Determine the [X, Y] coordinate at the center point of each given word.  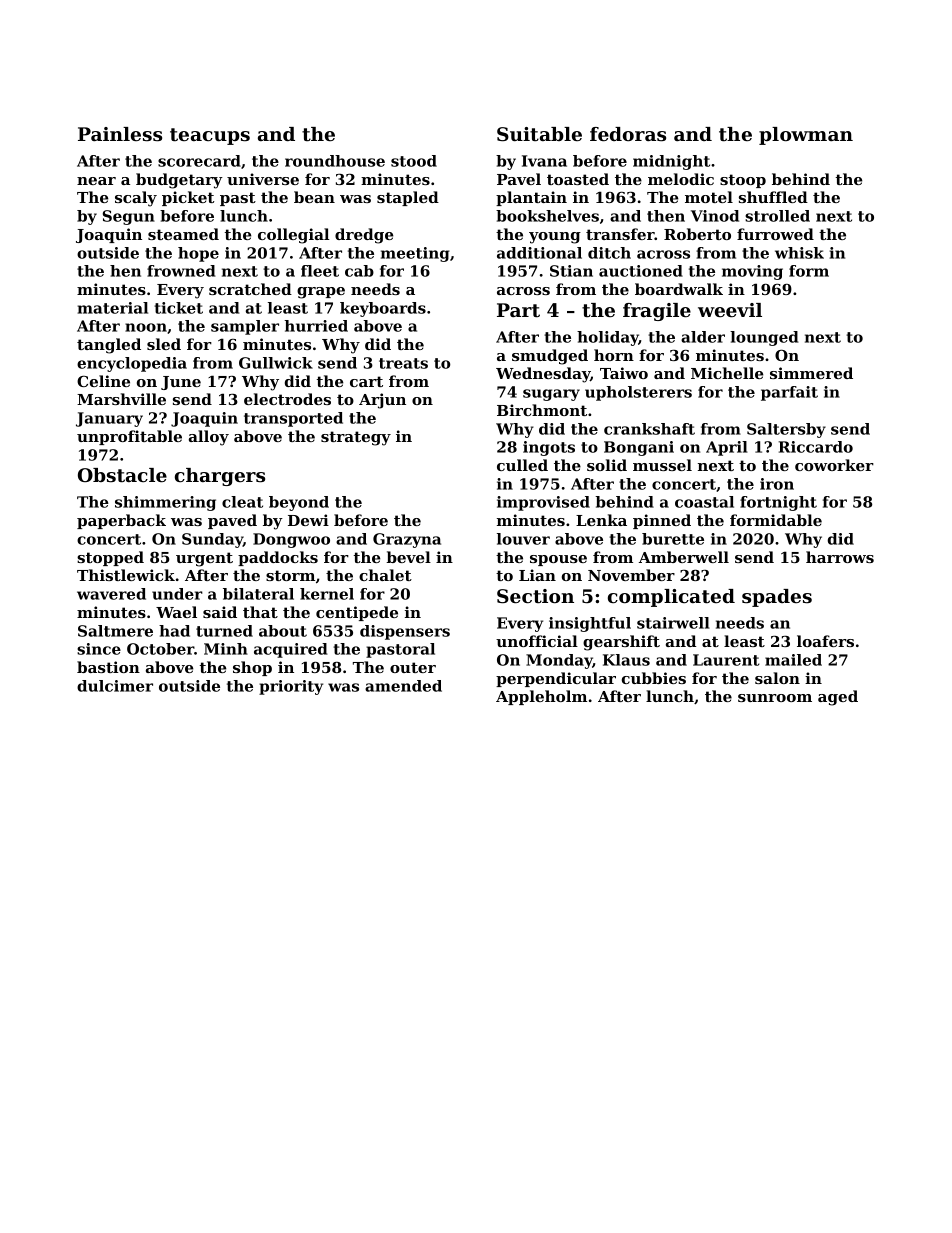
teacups [210, 136]
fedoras [628, 134]
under [177, 594]
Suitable [539, 134]
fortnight [778, 503]
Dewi [308, 520]
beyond [299, 503]
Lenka [601, 520]
